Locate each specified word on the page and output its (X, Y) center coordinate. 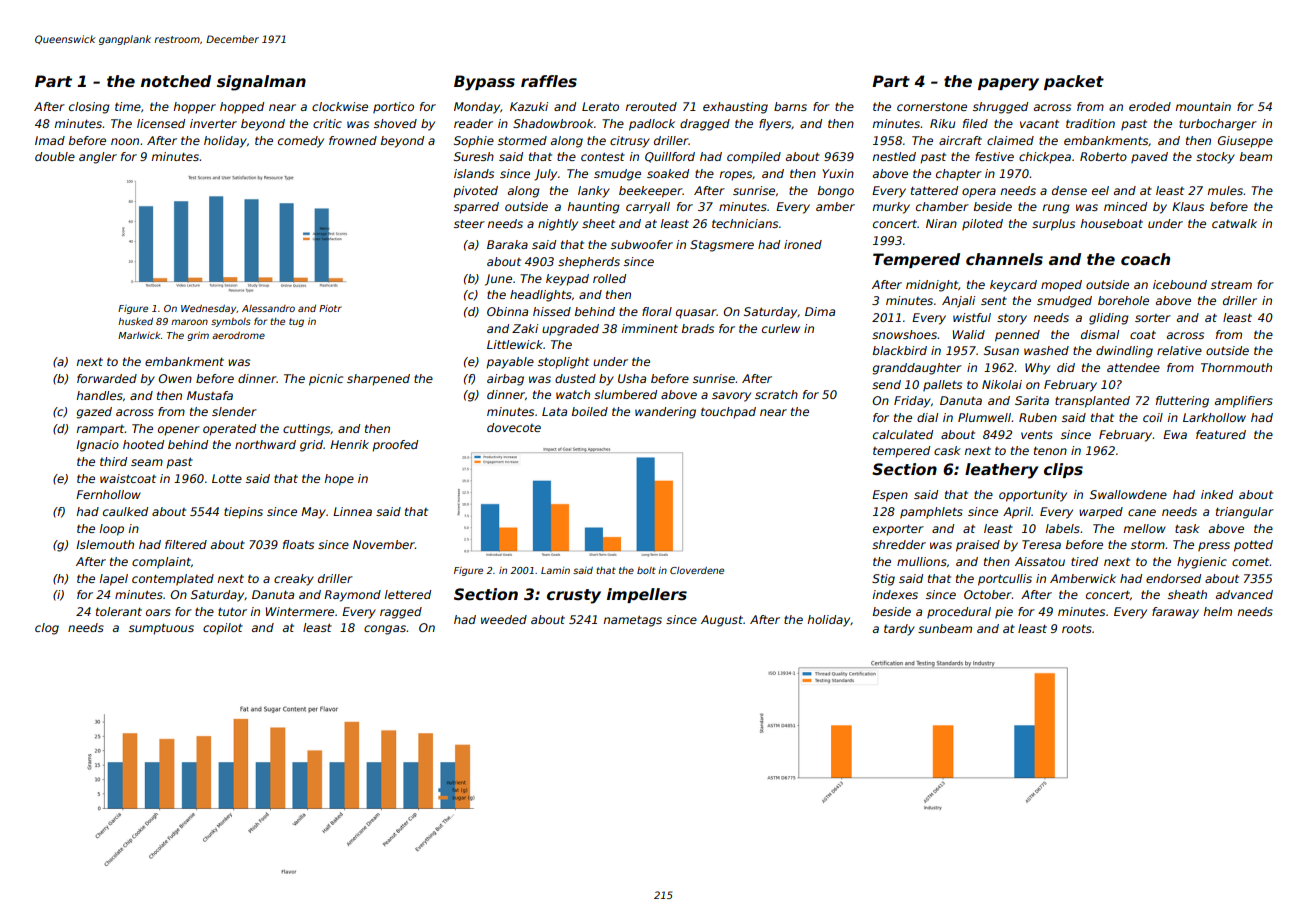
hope (339, 480)
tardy (899, 630)
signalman (261, 83)
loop (112, 530)
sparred (476, 208)
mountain (1203, 106)
